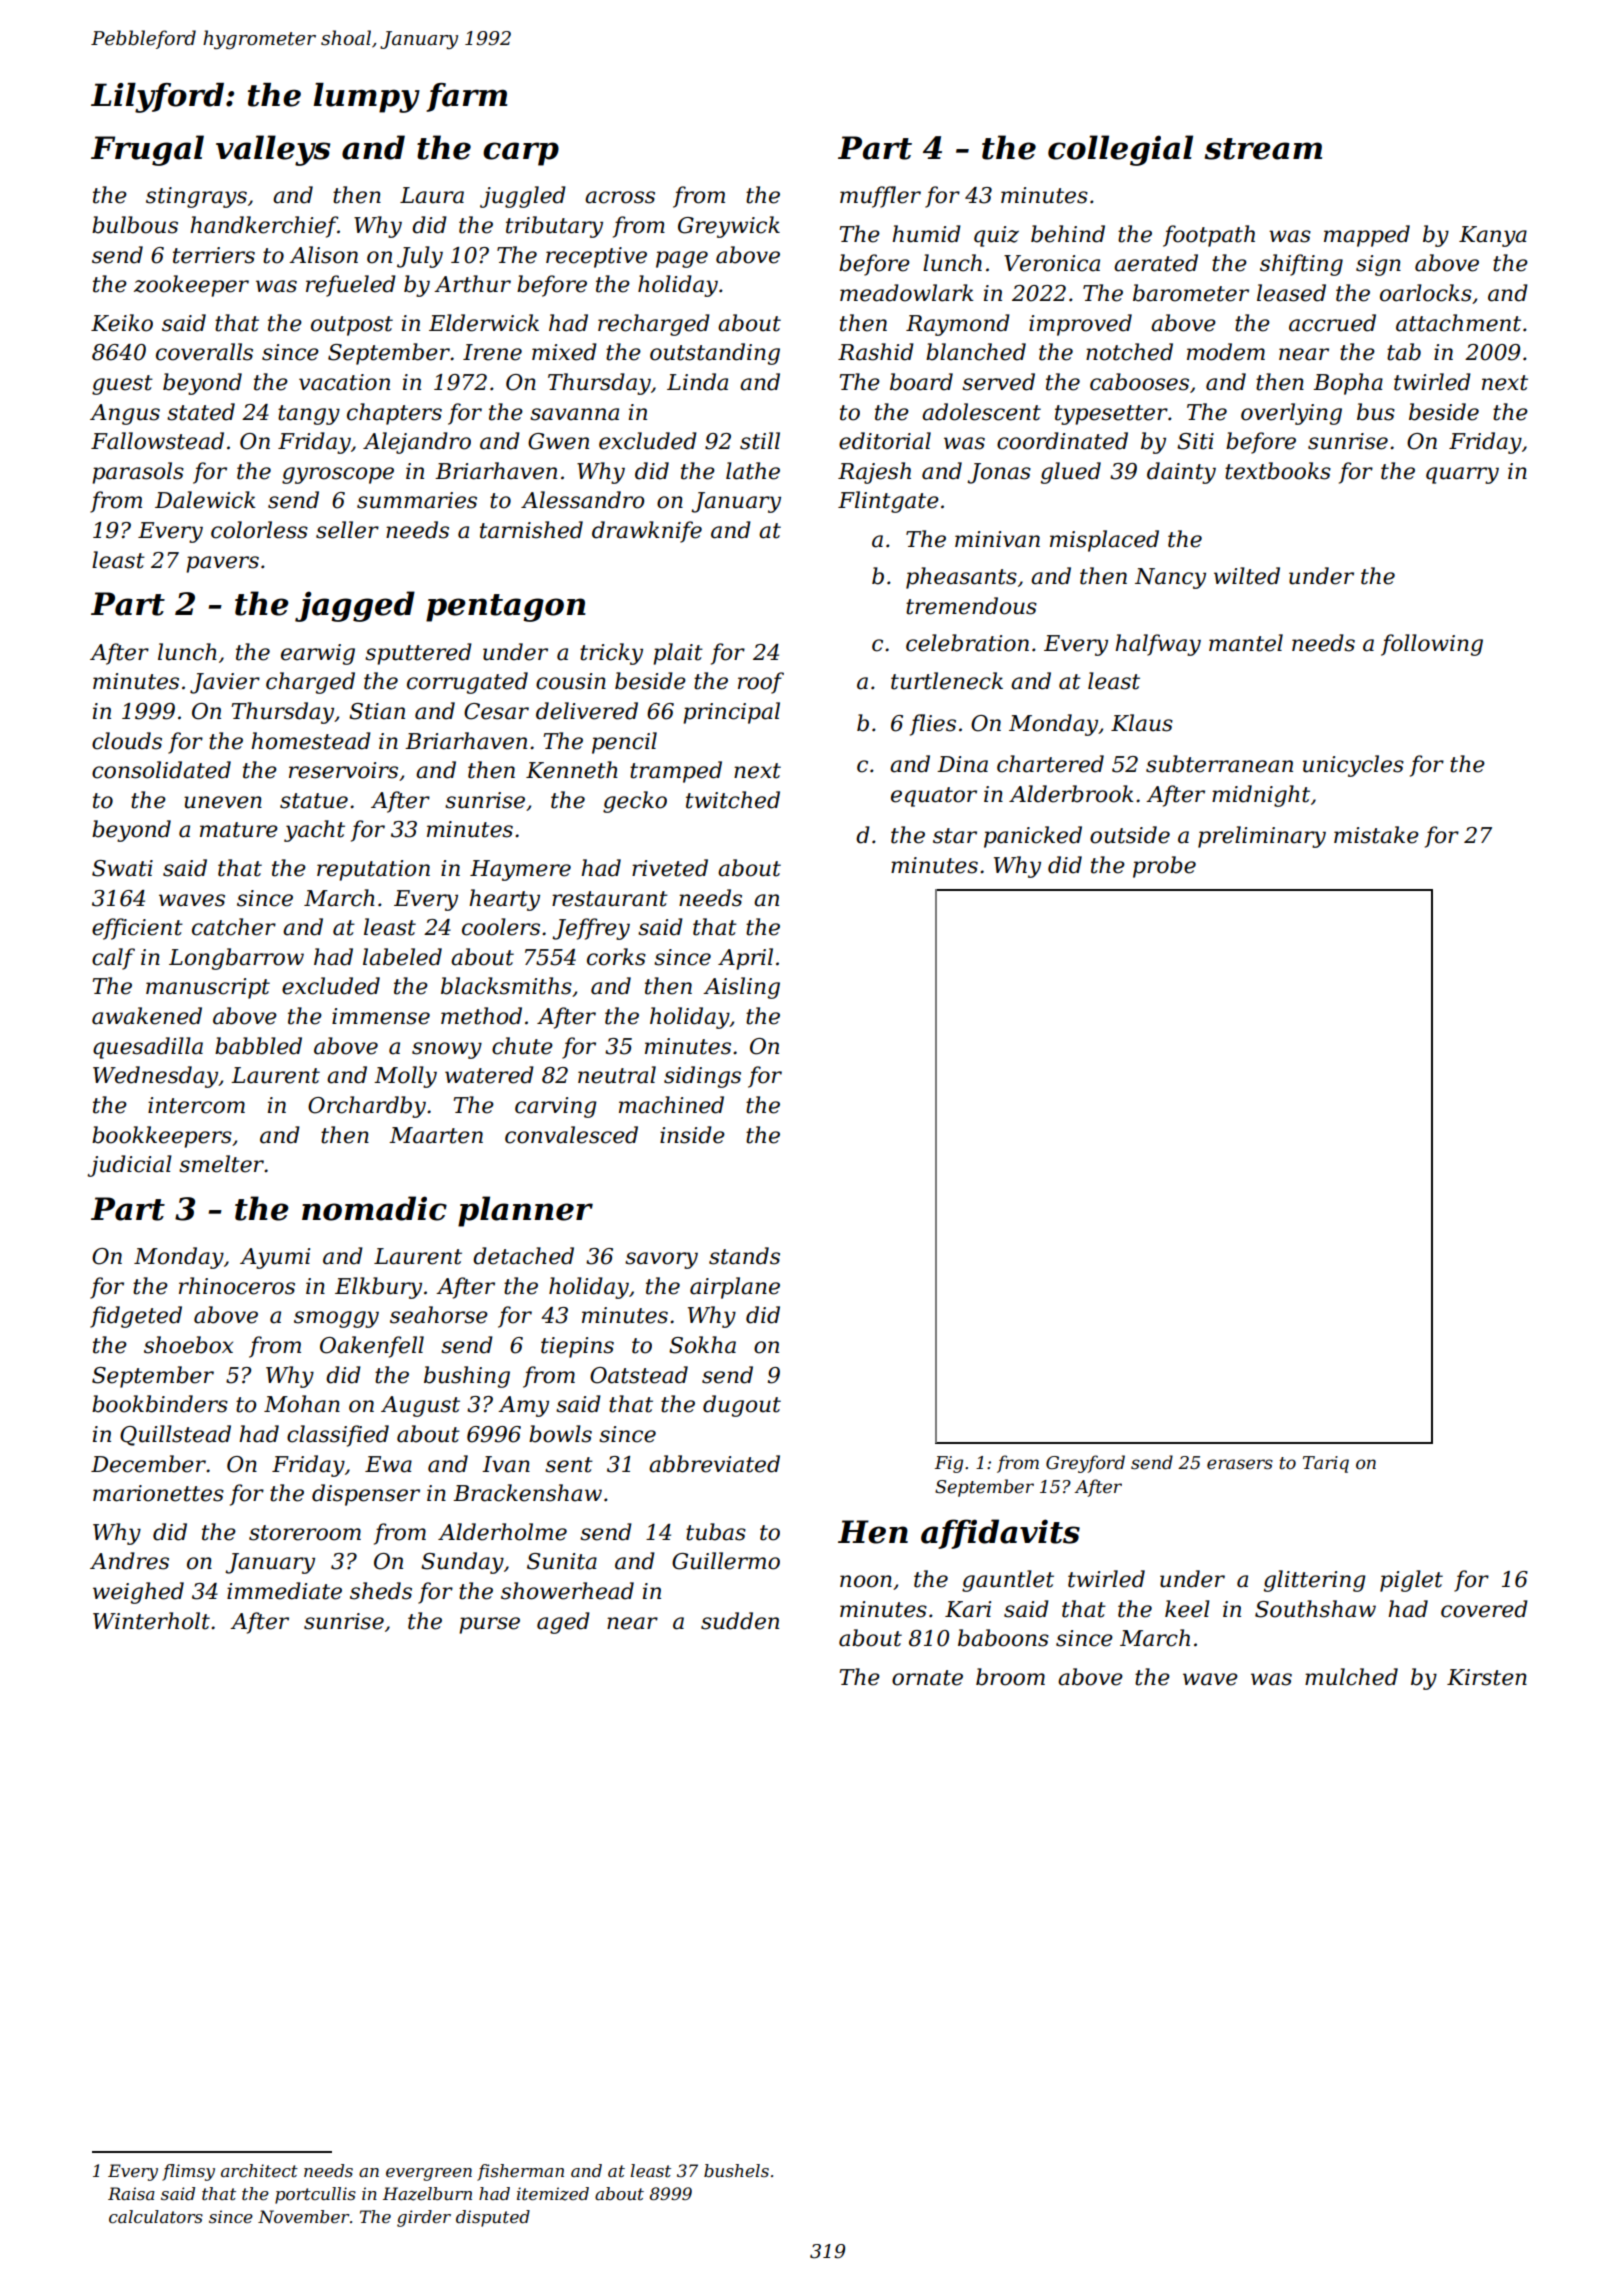  What do you see at coordinates (525, 1211) in the image?
I see `planner` at bounding box center [525, 1211].
